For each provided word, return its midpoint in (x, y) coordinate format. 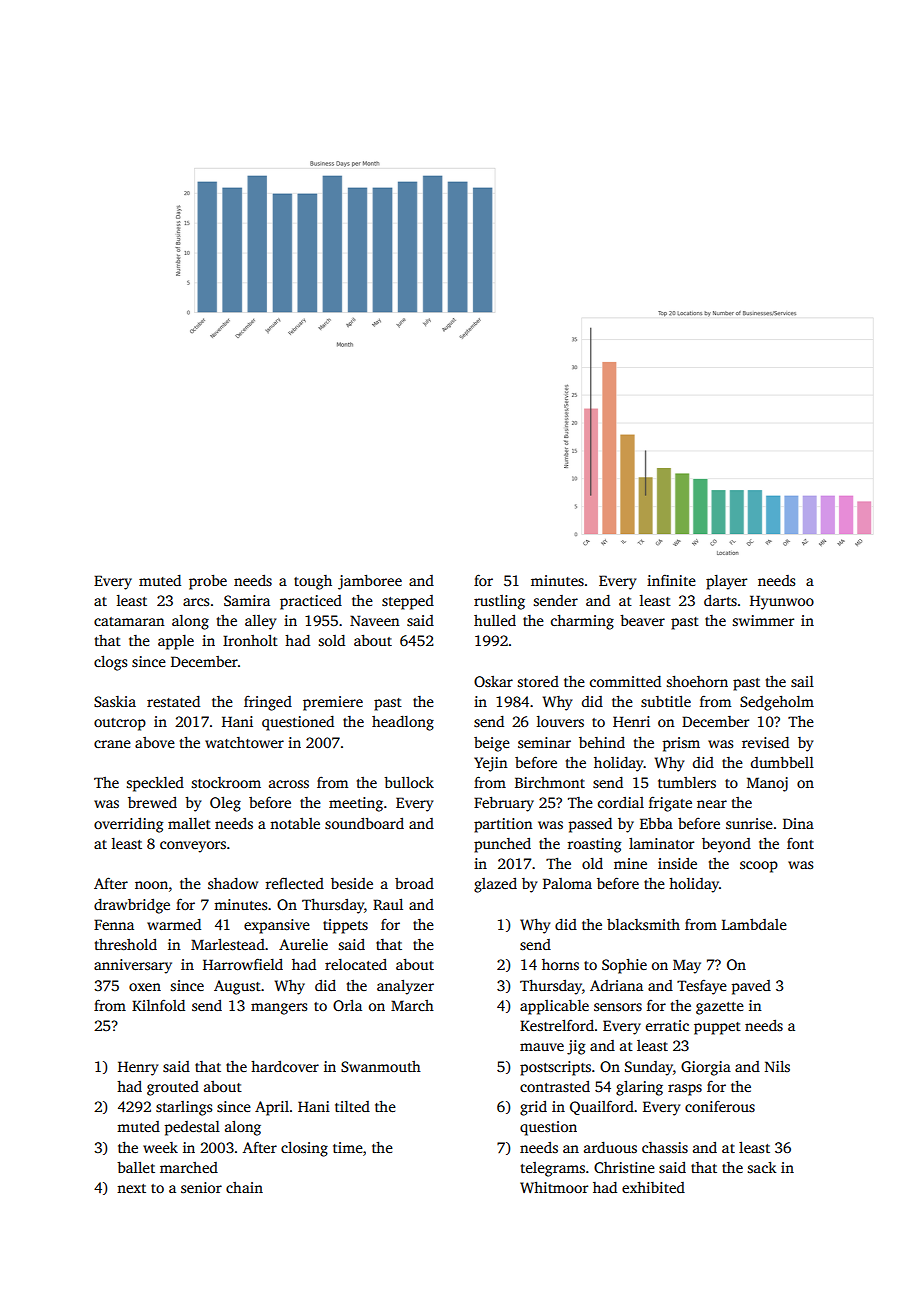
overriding (128, 825)
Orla (347, 1005)
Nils (777, 1066)
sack (762, 1167)
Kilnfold (158, 1005)
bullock (409, 782)
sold (332, 640)
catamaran (129, 621)
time (348, 1147)
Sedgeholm (777, 703)
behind (602, 742)
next (131, 1188)
